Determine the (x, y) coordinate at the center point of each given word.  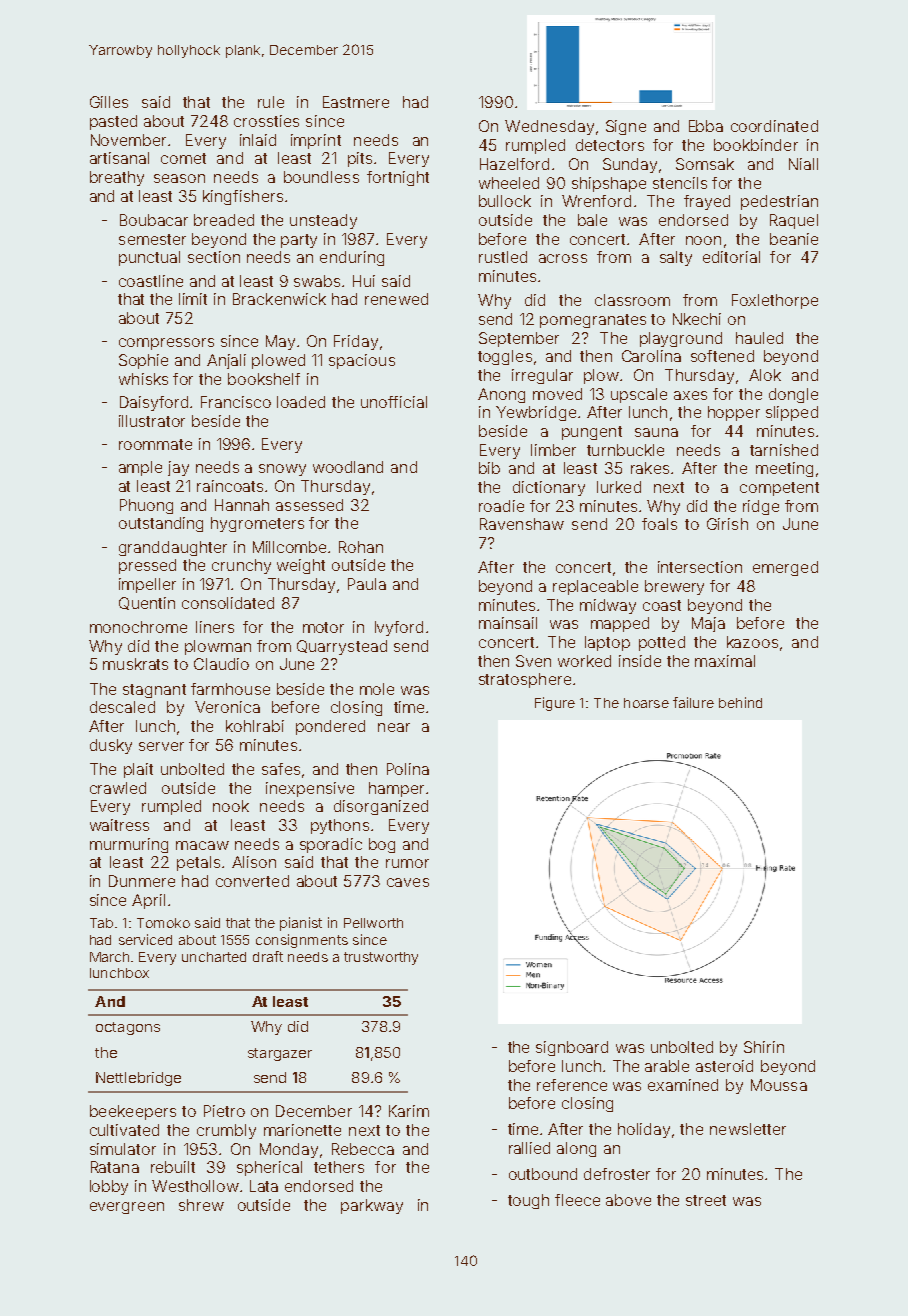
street (706, 1200)
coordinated (774, 126)
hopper (734, 413)
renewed (396, 299)
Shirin (764, 1047)
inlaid (258, 140)
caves (408, 882)
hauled (759, 338)
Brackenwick (279, 299)
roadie (501, 506)
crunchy (241, 566)
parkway (372, 1206)
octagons (128, 1028)
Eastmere (356, 102)
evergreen (127, 1208)
